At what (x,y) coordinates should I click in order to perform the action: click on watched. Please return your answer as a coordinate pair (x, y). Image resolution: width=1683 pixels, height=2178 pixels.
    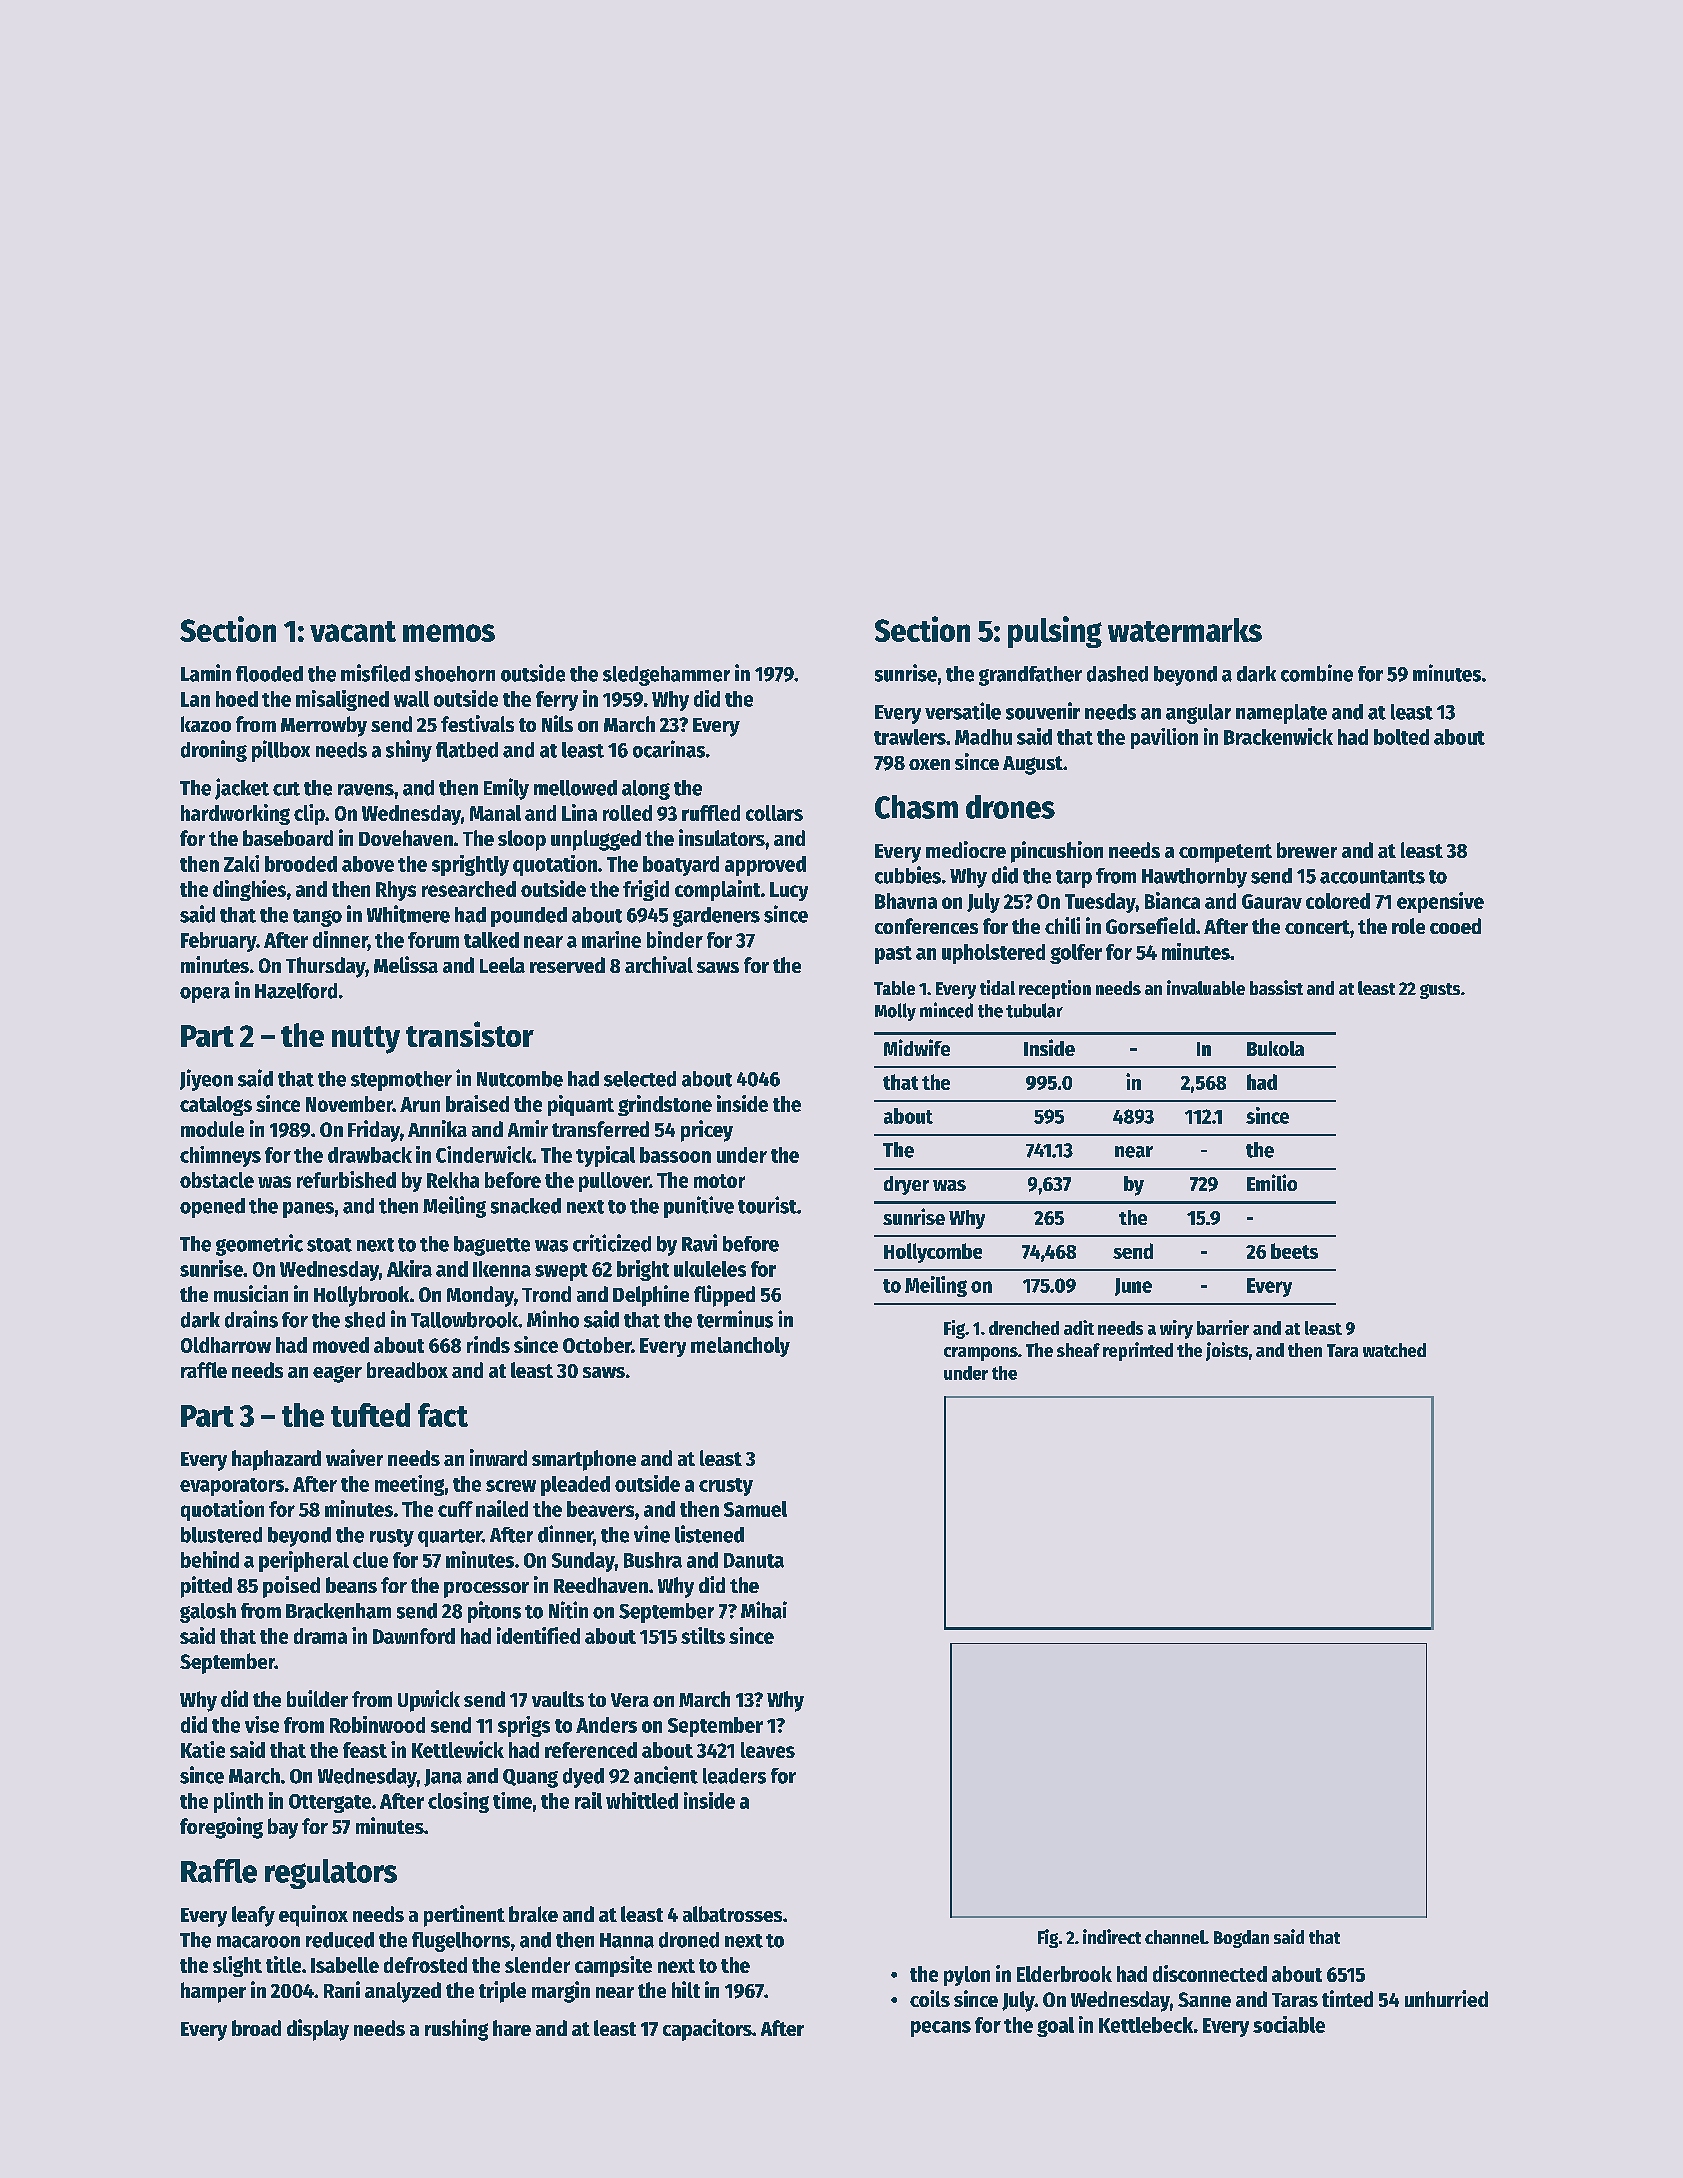
    Looking at the image, I should click on (1394, 1350).
